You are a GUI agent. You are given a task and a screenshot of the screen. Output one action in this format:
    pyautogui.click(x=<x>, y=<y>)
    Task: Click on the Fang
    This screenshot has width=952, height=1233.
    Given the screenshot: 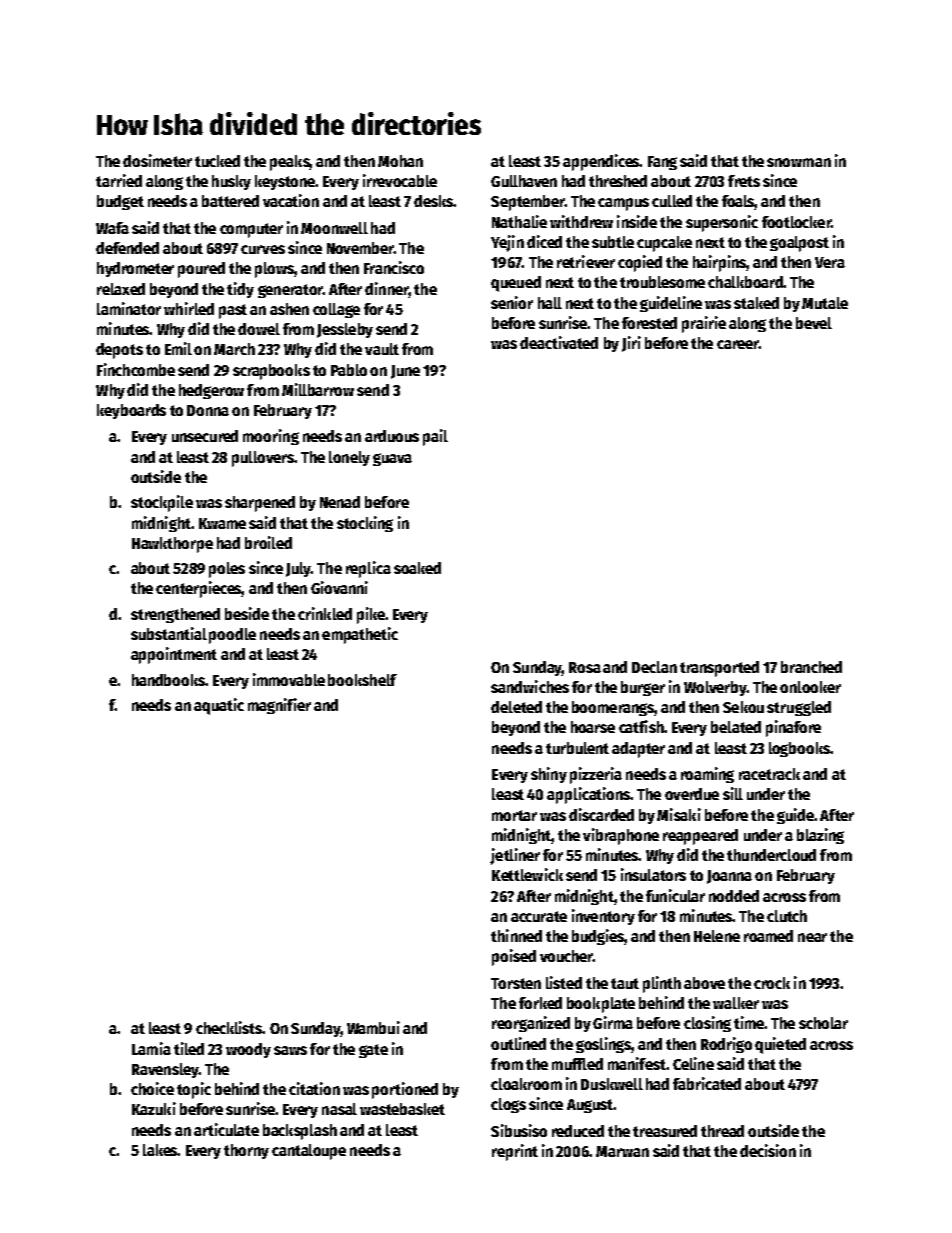 What is the action you would take?
    pyautogui.click(x=662, y=163)
